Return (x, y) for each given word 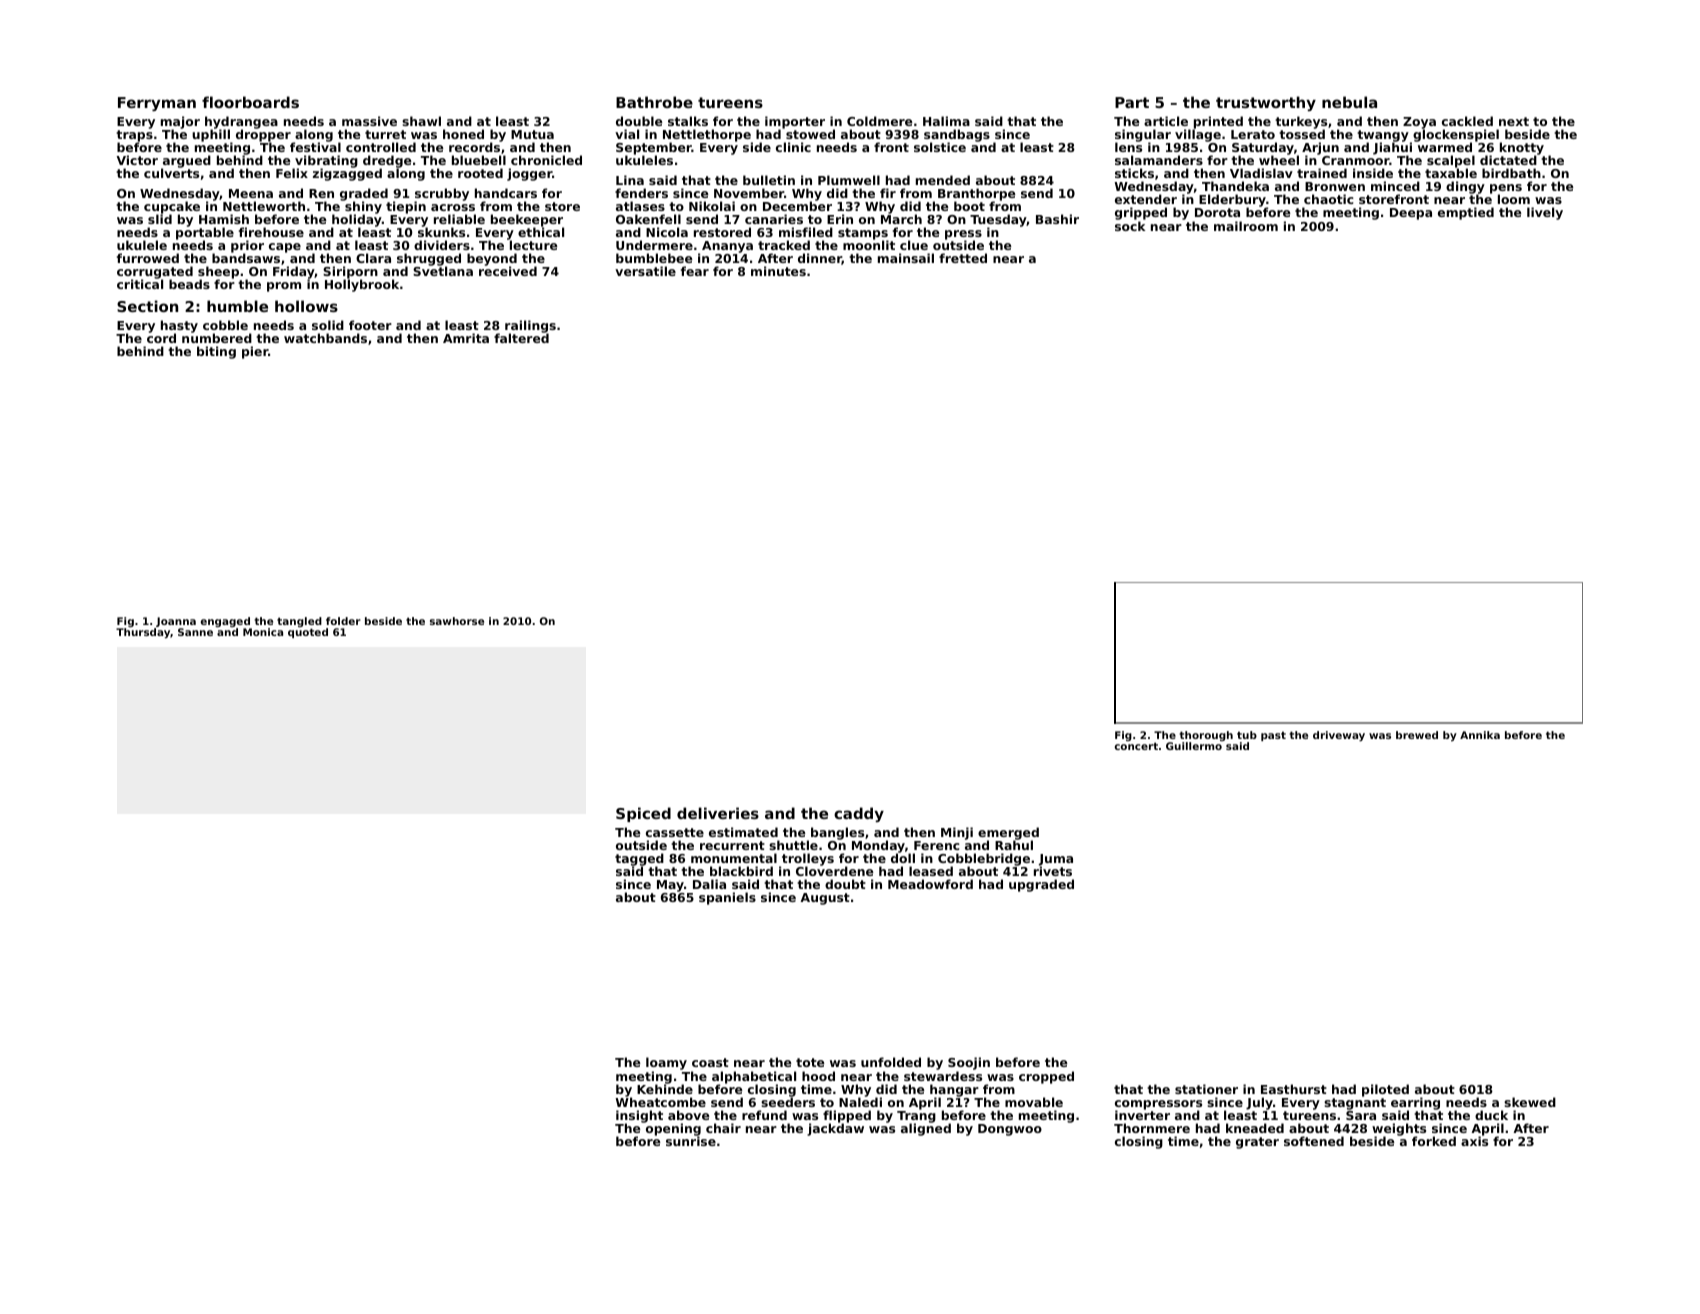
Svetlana (443, 271)
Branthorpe (976, 194)
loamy (666, 1063)
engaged (225, 622)
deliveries (718, 813)
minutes (778, 271)
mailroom (1246, 226)
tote (810, 1062)
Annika (1480, 735)
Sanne (195, 632)
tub (1247, 735)
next (1514, 121)
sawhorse (457, 621)
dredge (387, 162)
